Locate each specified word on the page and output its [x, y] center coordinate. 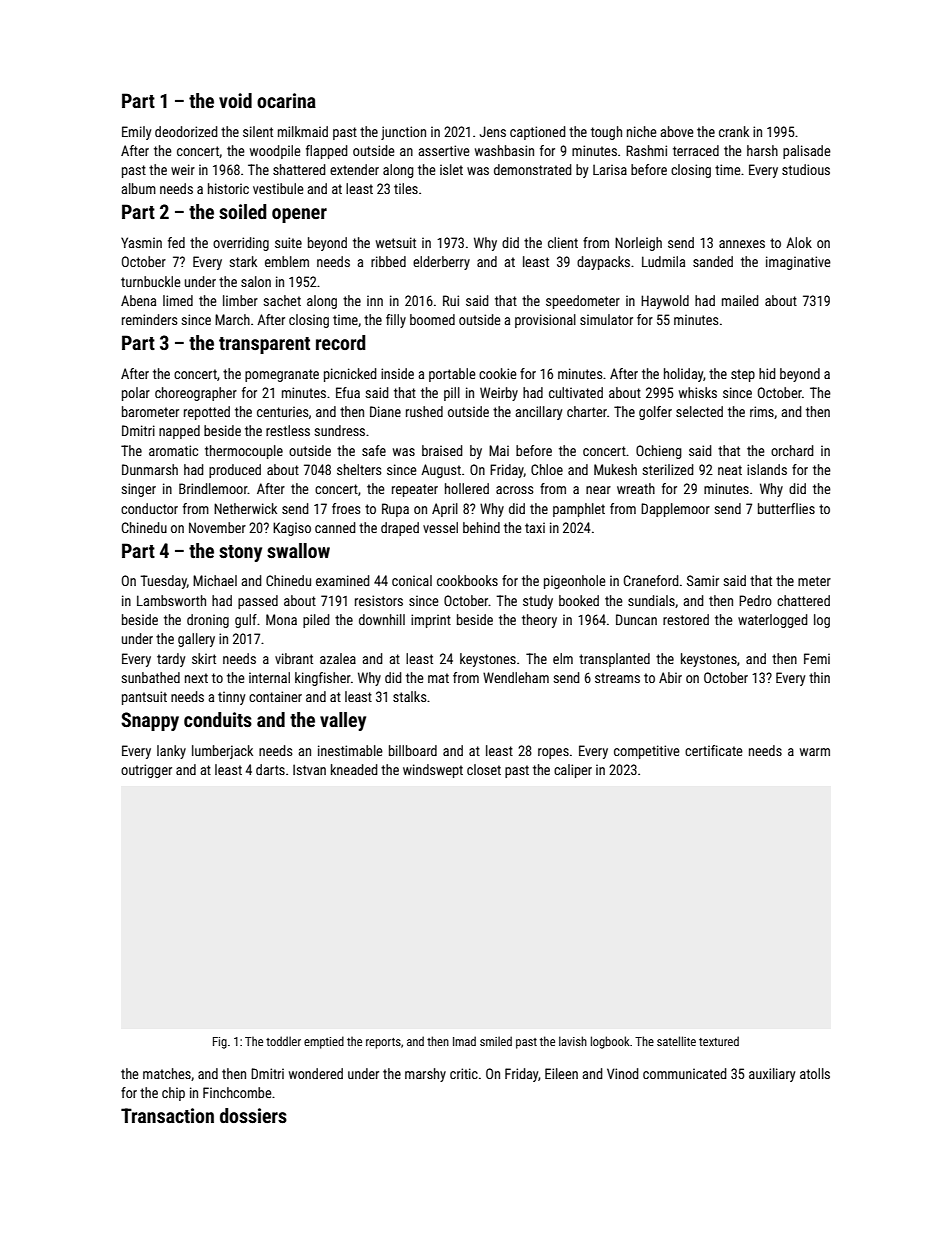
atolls [815, 1073]
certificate [714, 750]
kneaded [354, 769]
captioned [538, 133]
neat [730, 470]
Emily [136, 133]
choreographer [196, 394]
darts [270, 769]
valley [343, 721]
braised [442, 450]
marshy [425, 1075]
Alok [799, 242]
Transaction [167, 1115]
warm [815, 752]
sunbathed [150, 677]
